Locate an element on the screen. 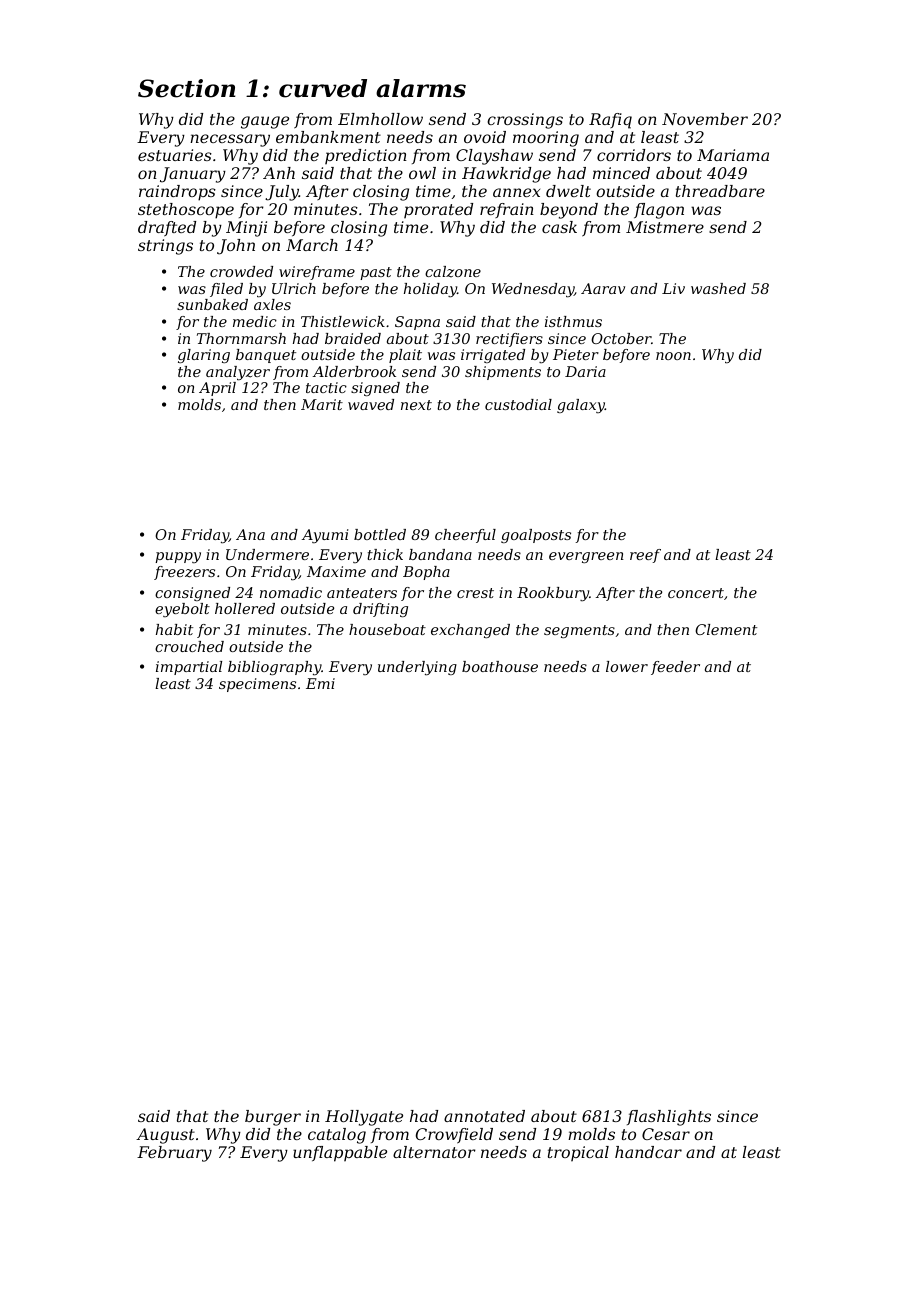  February is located at coordinates (174, 1154).
